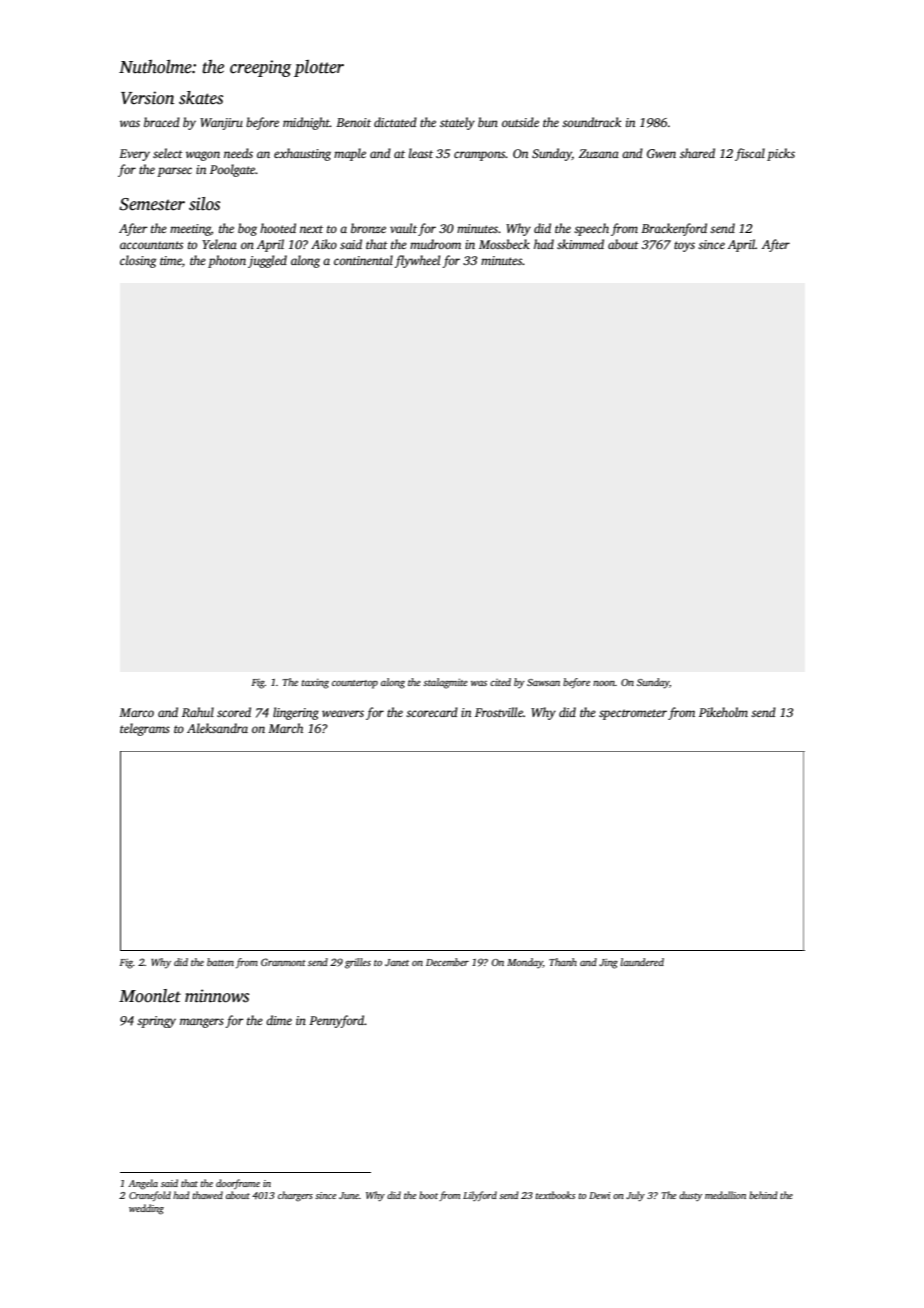  Describe the element at coordinates (145, 729) in the image. I see `telegrams` at that location.
